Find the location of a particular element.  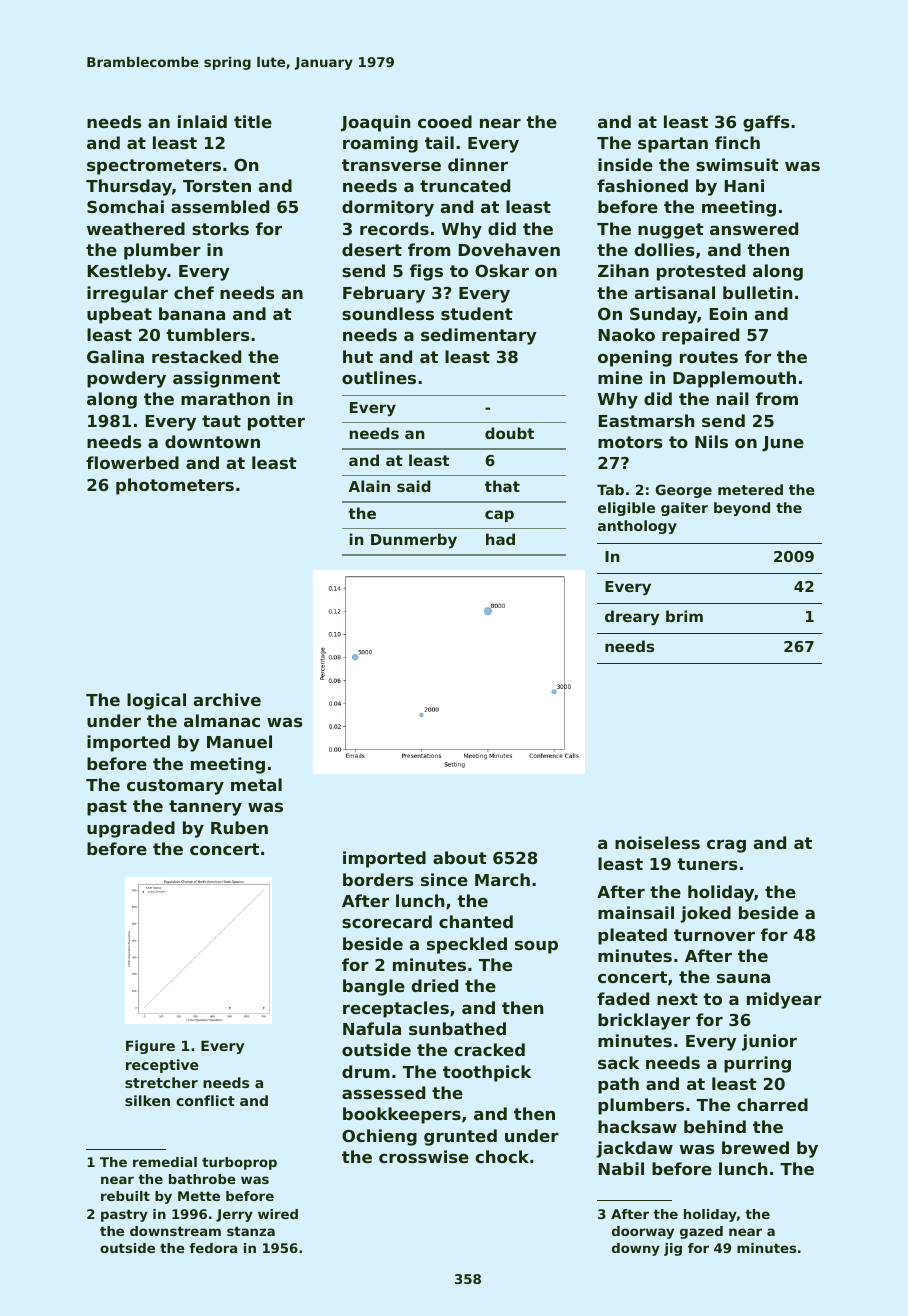

purring is located at coordinates (757, 1064).
